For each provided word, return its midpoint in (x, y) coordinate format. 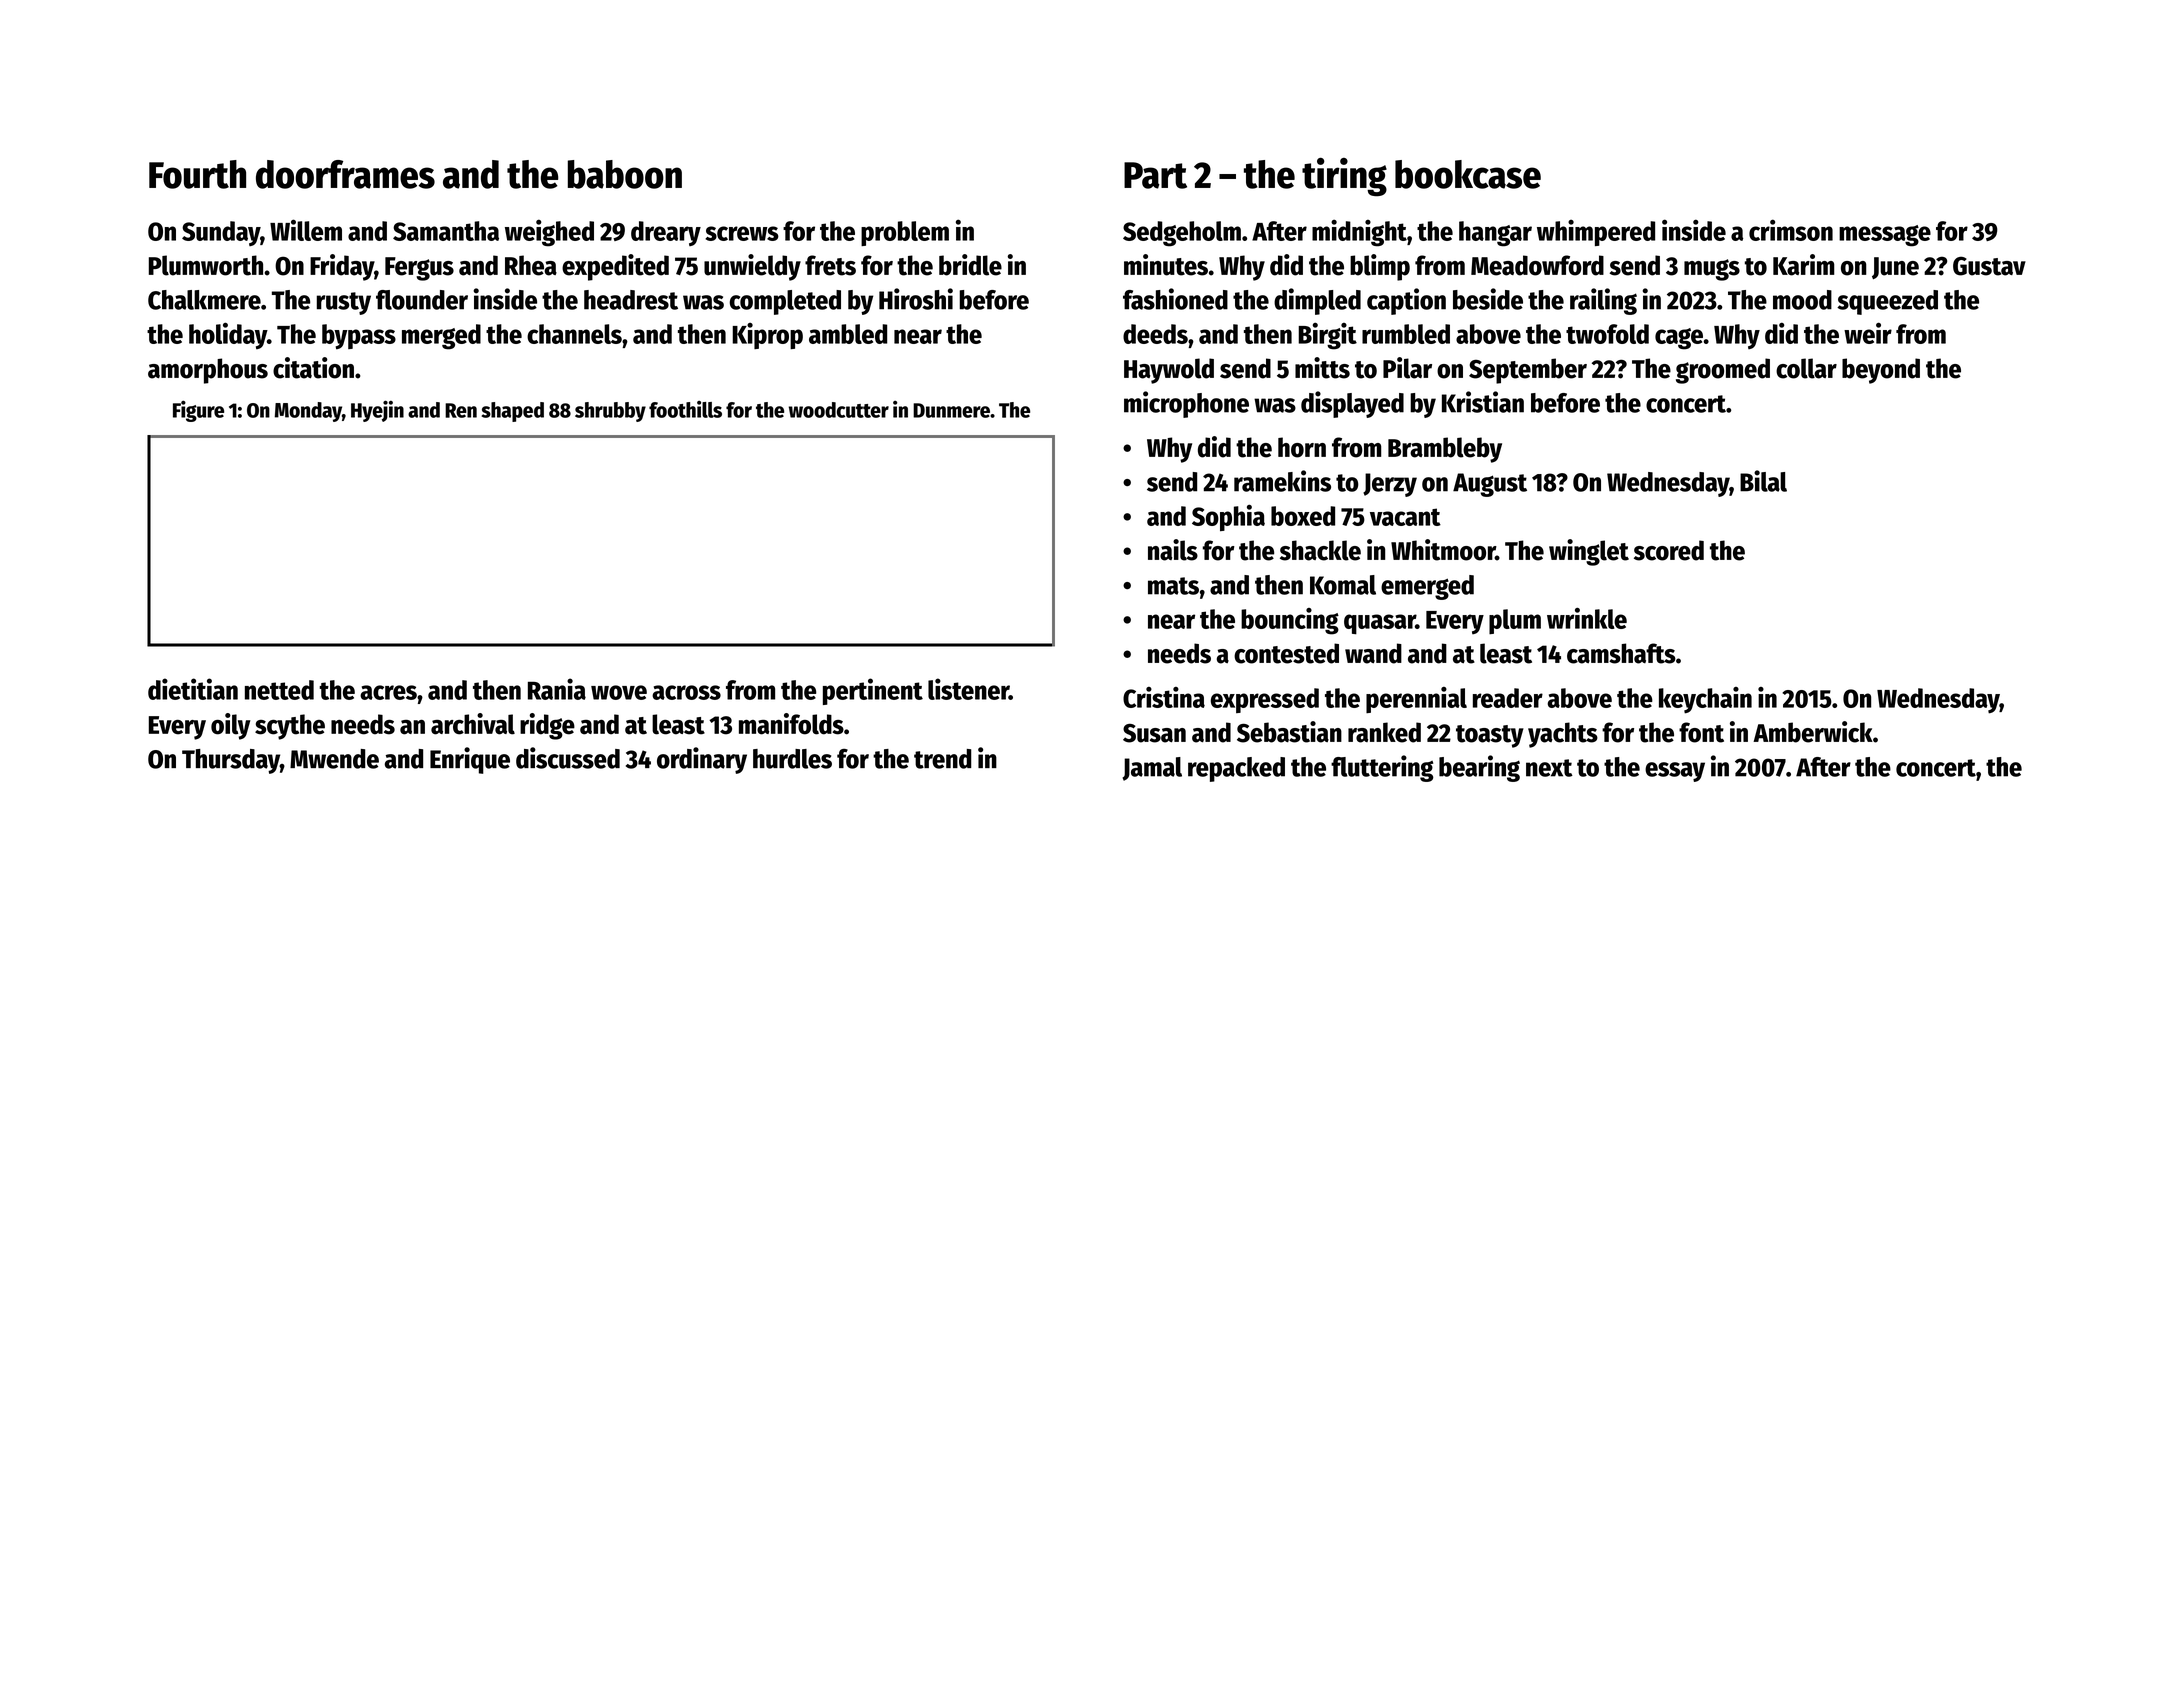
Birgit (1327, 336)
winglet (1589, 552)
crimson (1791, 230)
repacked (1236, 769)
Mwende (334, 759)
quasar (1380, 624)
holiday (228, 335)
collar (1806, 368)
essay (1675, 772)
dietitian (193, 689)
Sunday (221, 233)
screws (742, 233)
